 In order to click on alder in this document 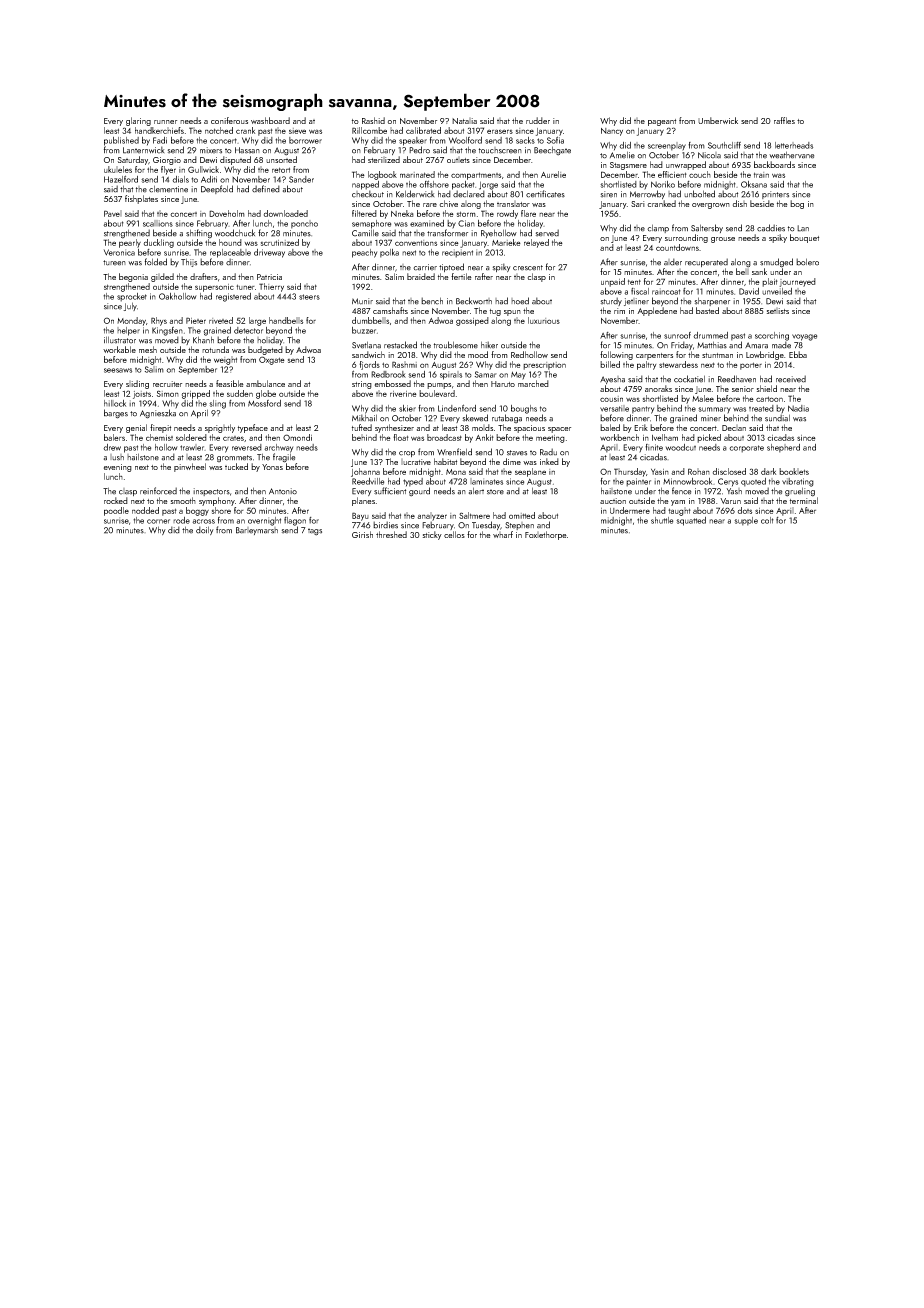, I will do `click(673, 262)`.
